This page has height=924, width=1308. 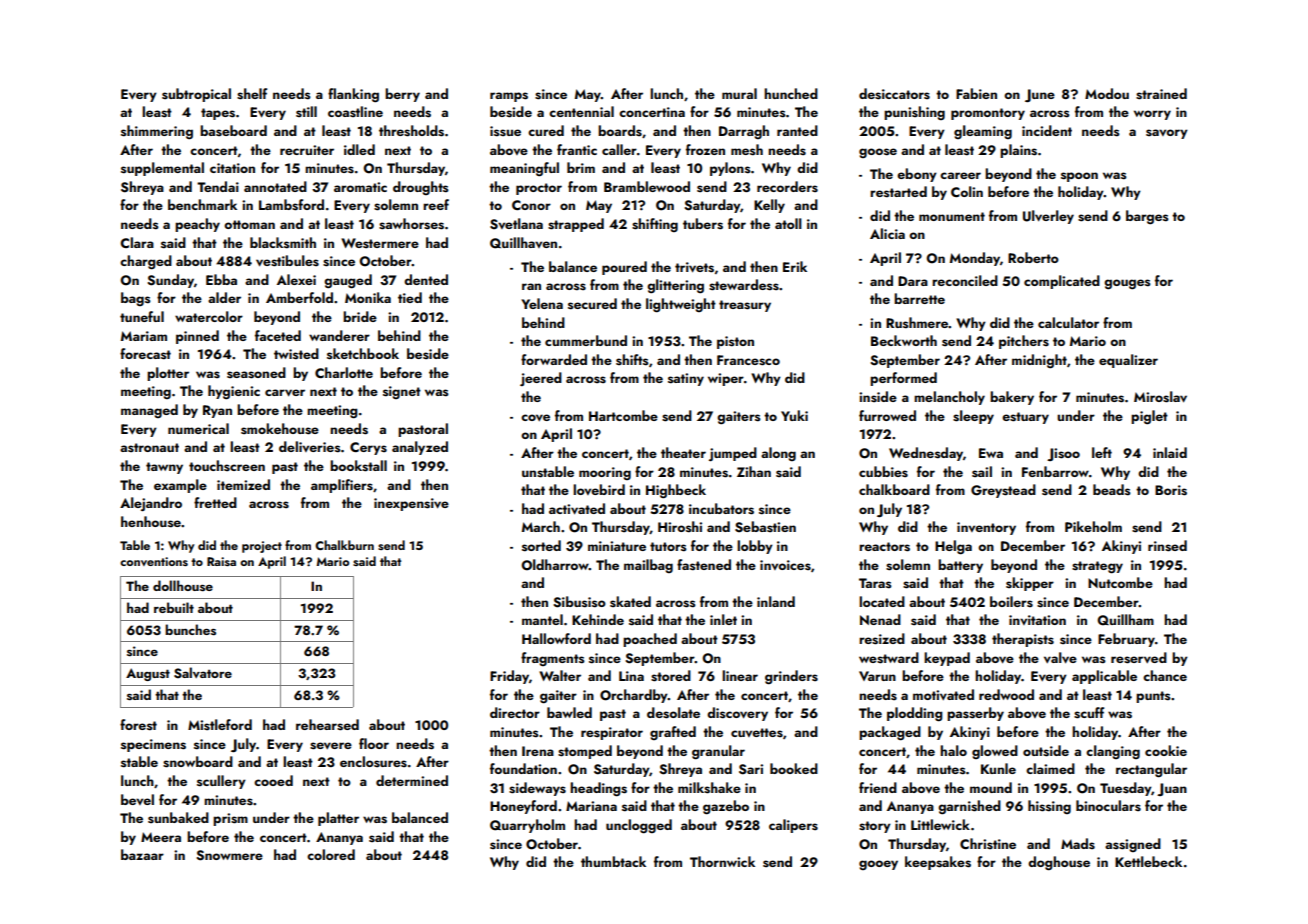 I want to click on Fenbarrow, so click(x=1055, y=471).
